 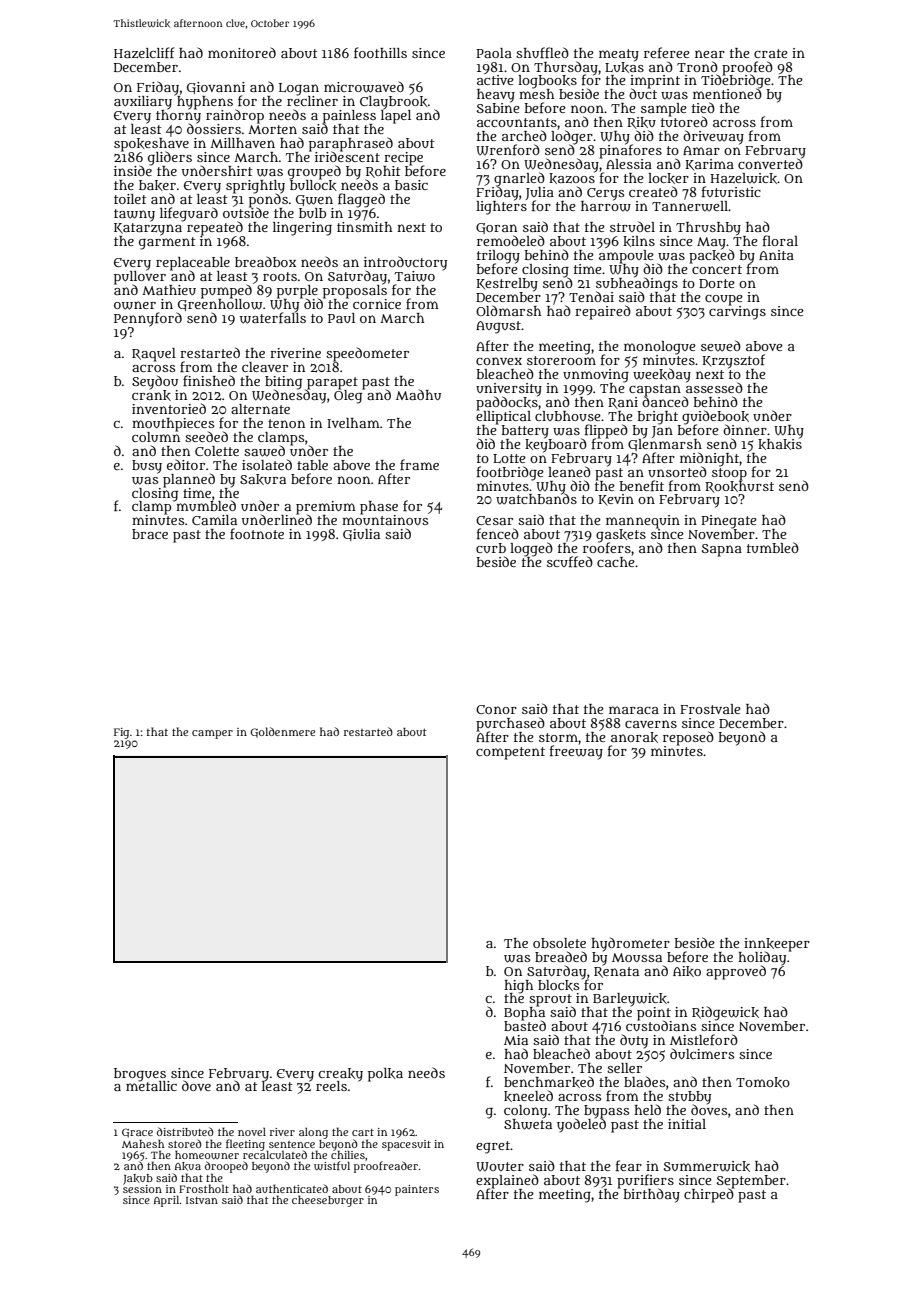 What do you see at coordinates (776, 255) in the screenshot?
I see `Anita` at bounding box center [776, 255].
